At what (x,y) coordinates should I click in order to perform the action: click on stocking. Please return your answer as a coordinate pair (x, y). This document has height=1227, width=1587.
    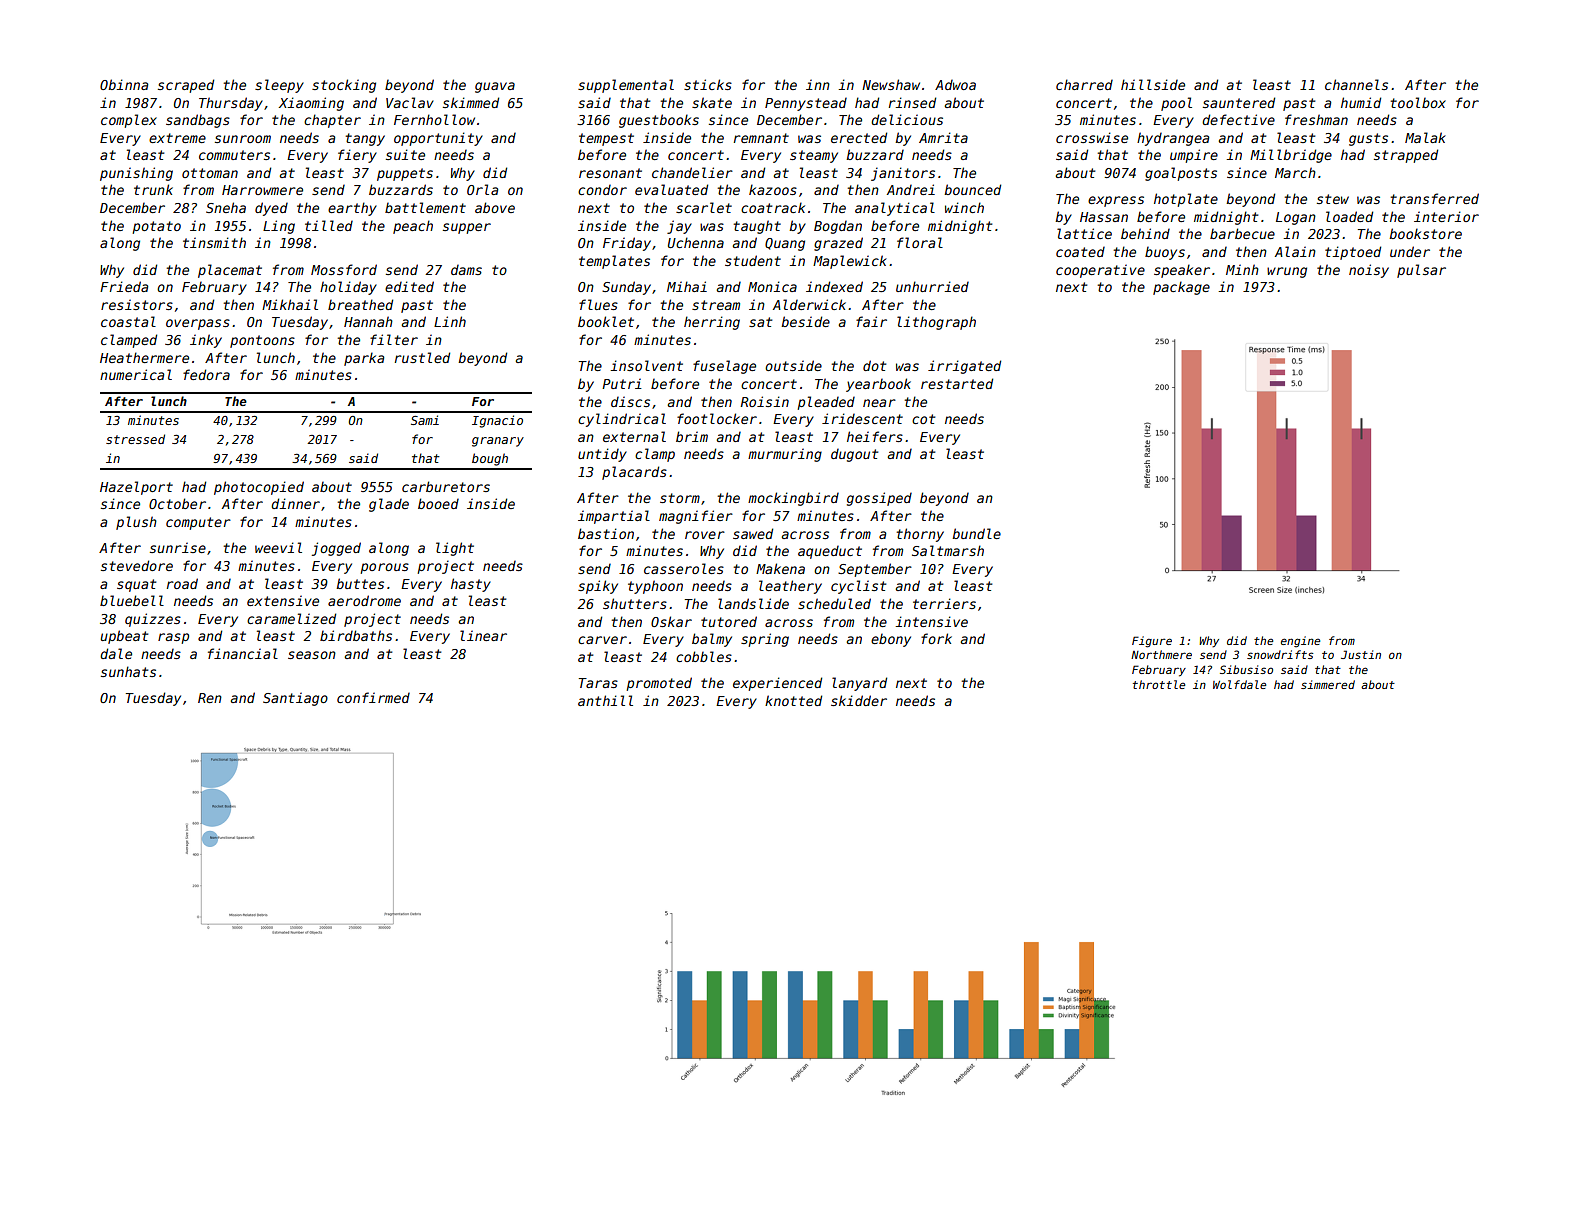
    Looking at the image, I should click on (344, 86).
